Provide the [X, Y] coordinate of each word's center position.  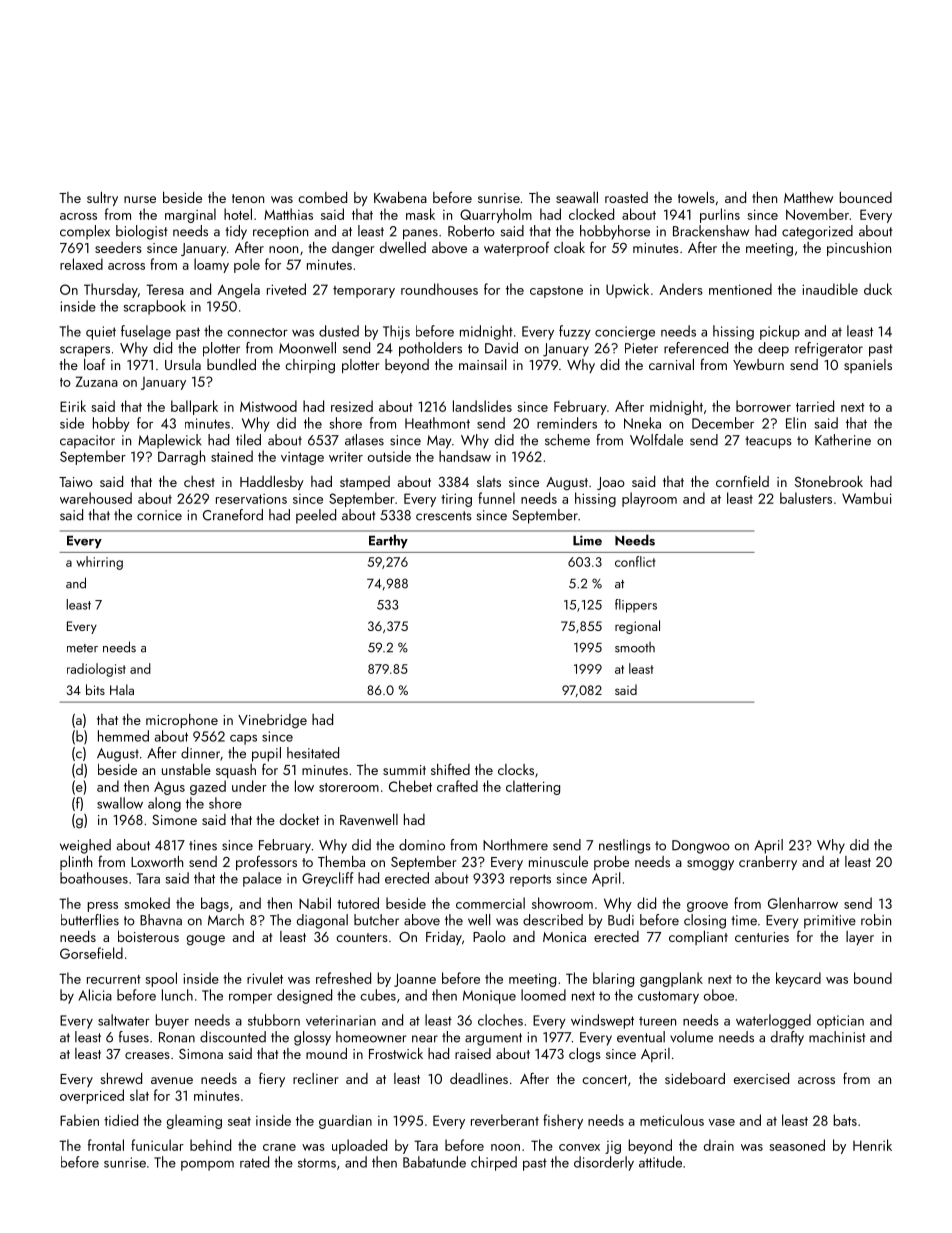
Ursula [183, 364]
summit [404, 770]
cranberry [768, 863]
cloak [569, 247]
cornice [159, 515]
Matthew [808, 197]
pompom [207, 1166]
